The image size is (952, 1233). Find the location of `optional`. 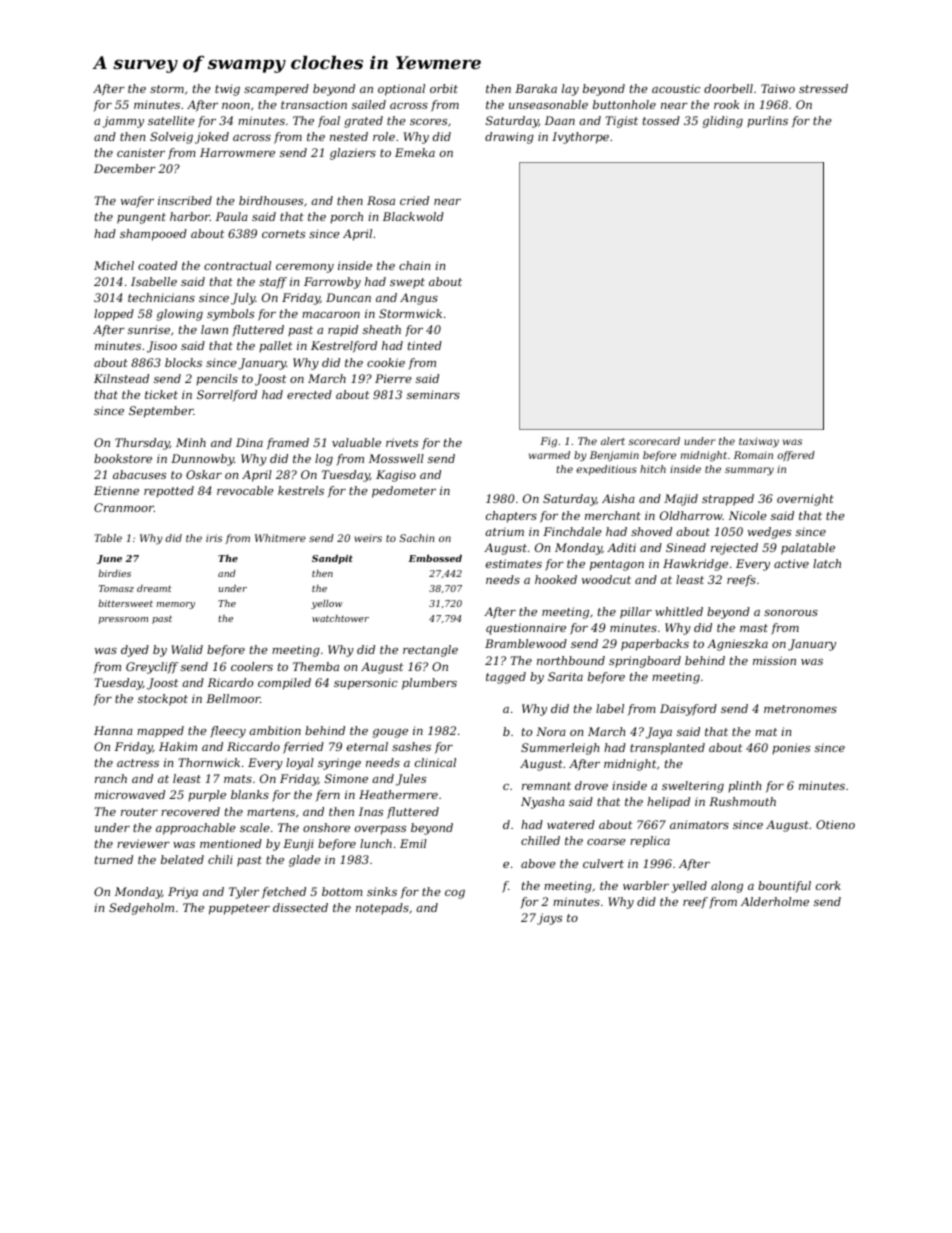

optional is located at coordinates (401, 90).
